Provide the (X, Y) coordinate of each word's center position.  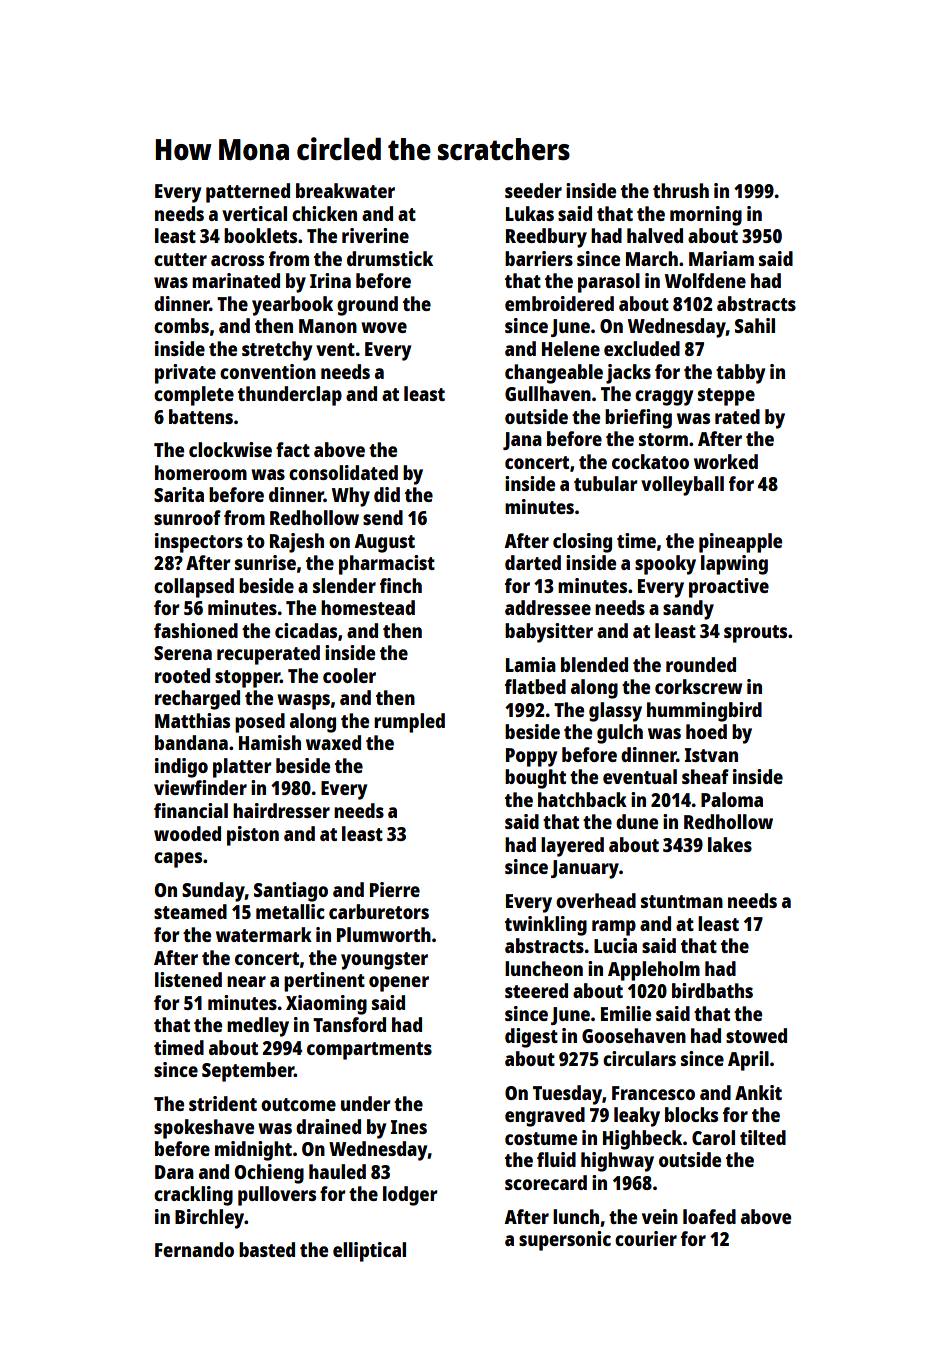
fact (293, 449)
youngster (384, 961)
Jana (522, 441)
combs (181, 325)
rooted (182, 675)
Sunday (213, 892)
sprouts (755, 634)
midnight (253, 1151)
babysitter (549, 633)
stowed (756, 1035)
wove (384, 327)
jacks (628, 374)
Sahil (755, 325)
